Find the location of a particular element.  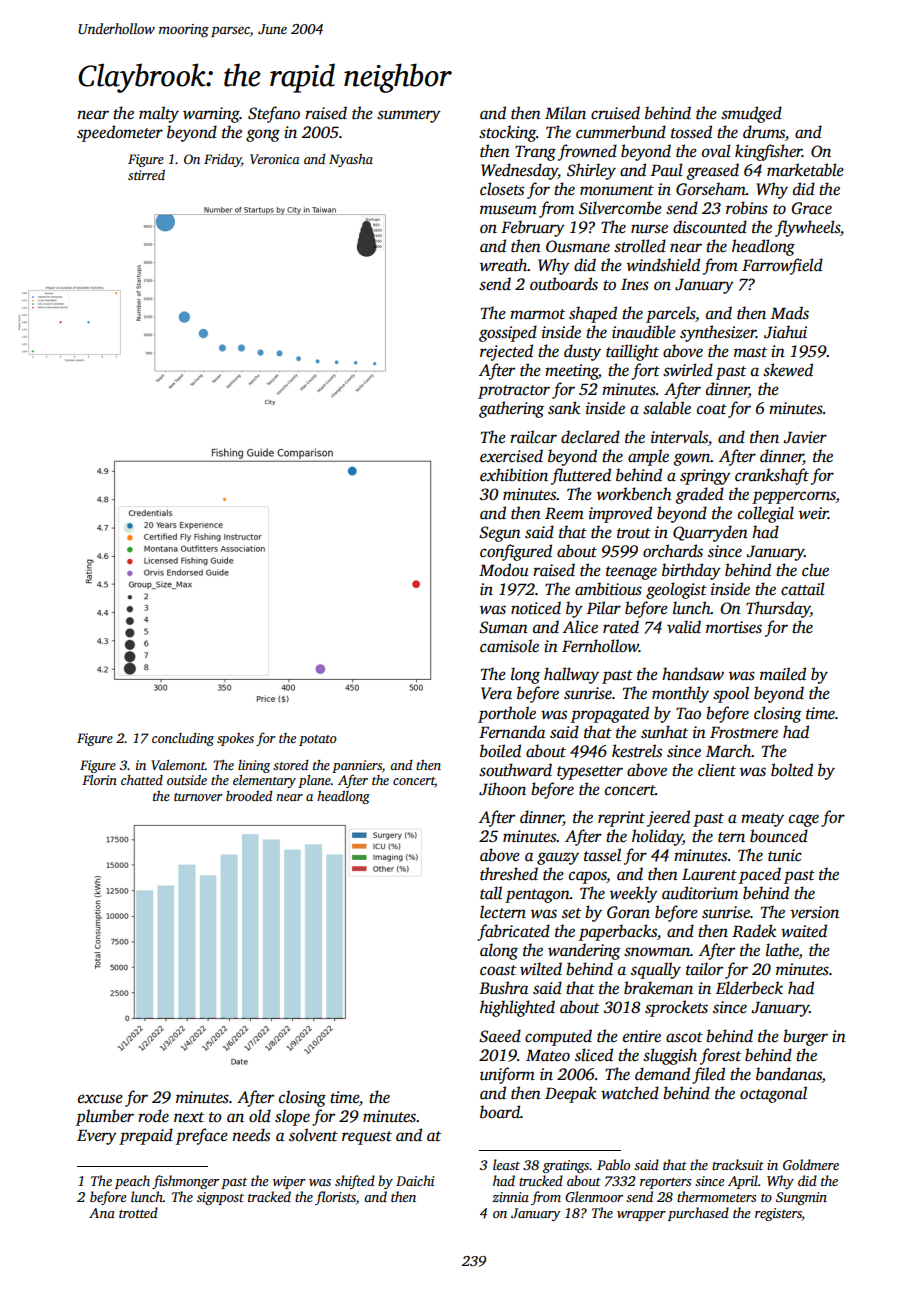

warning is located at coordinates (211, 115).
